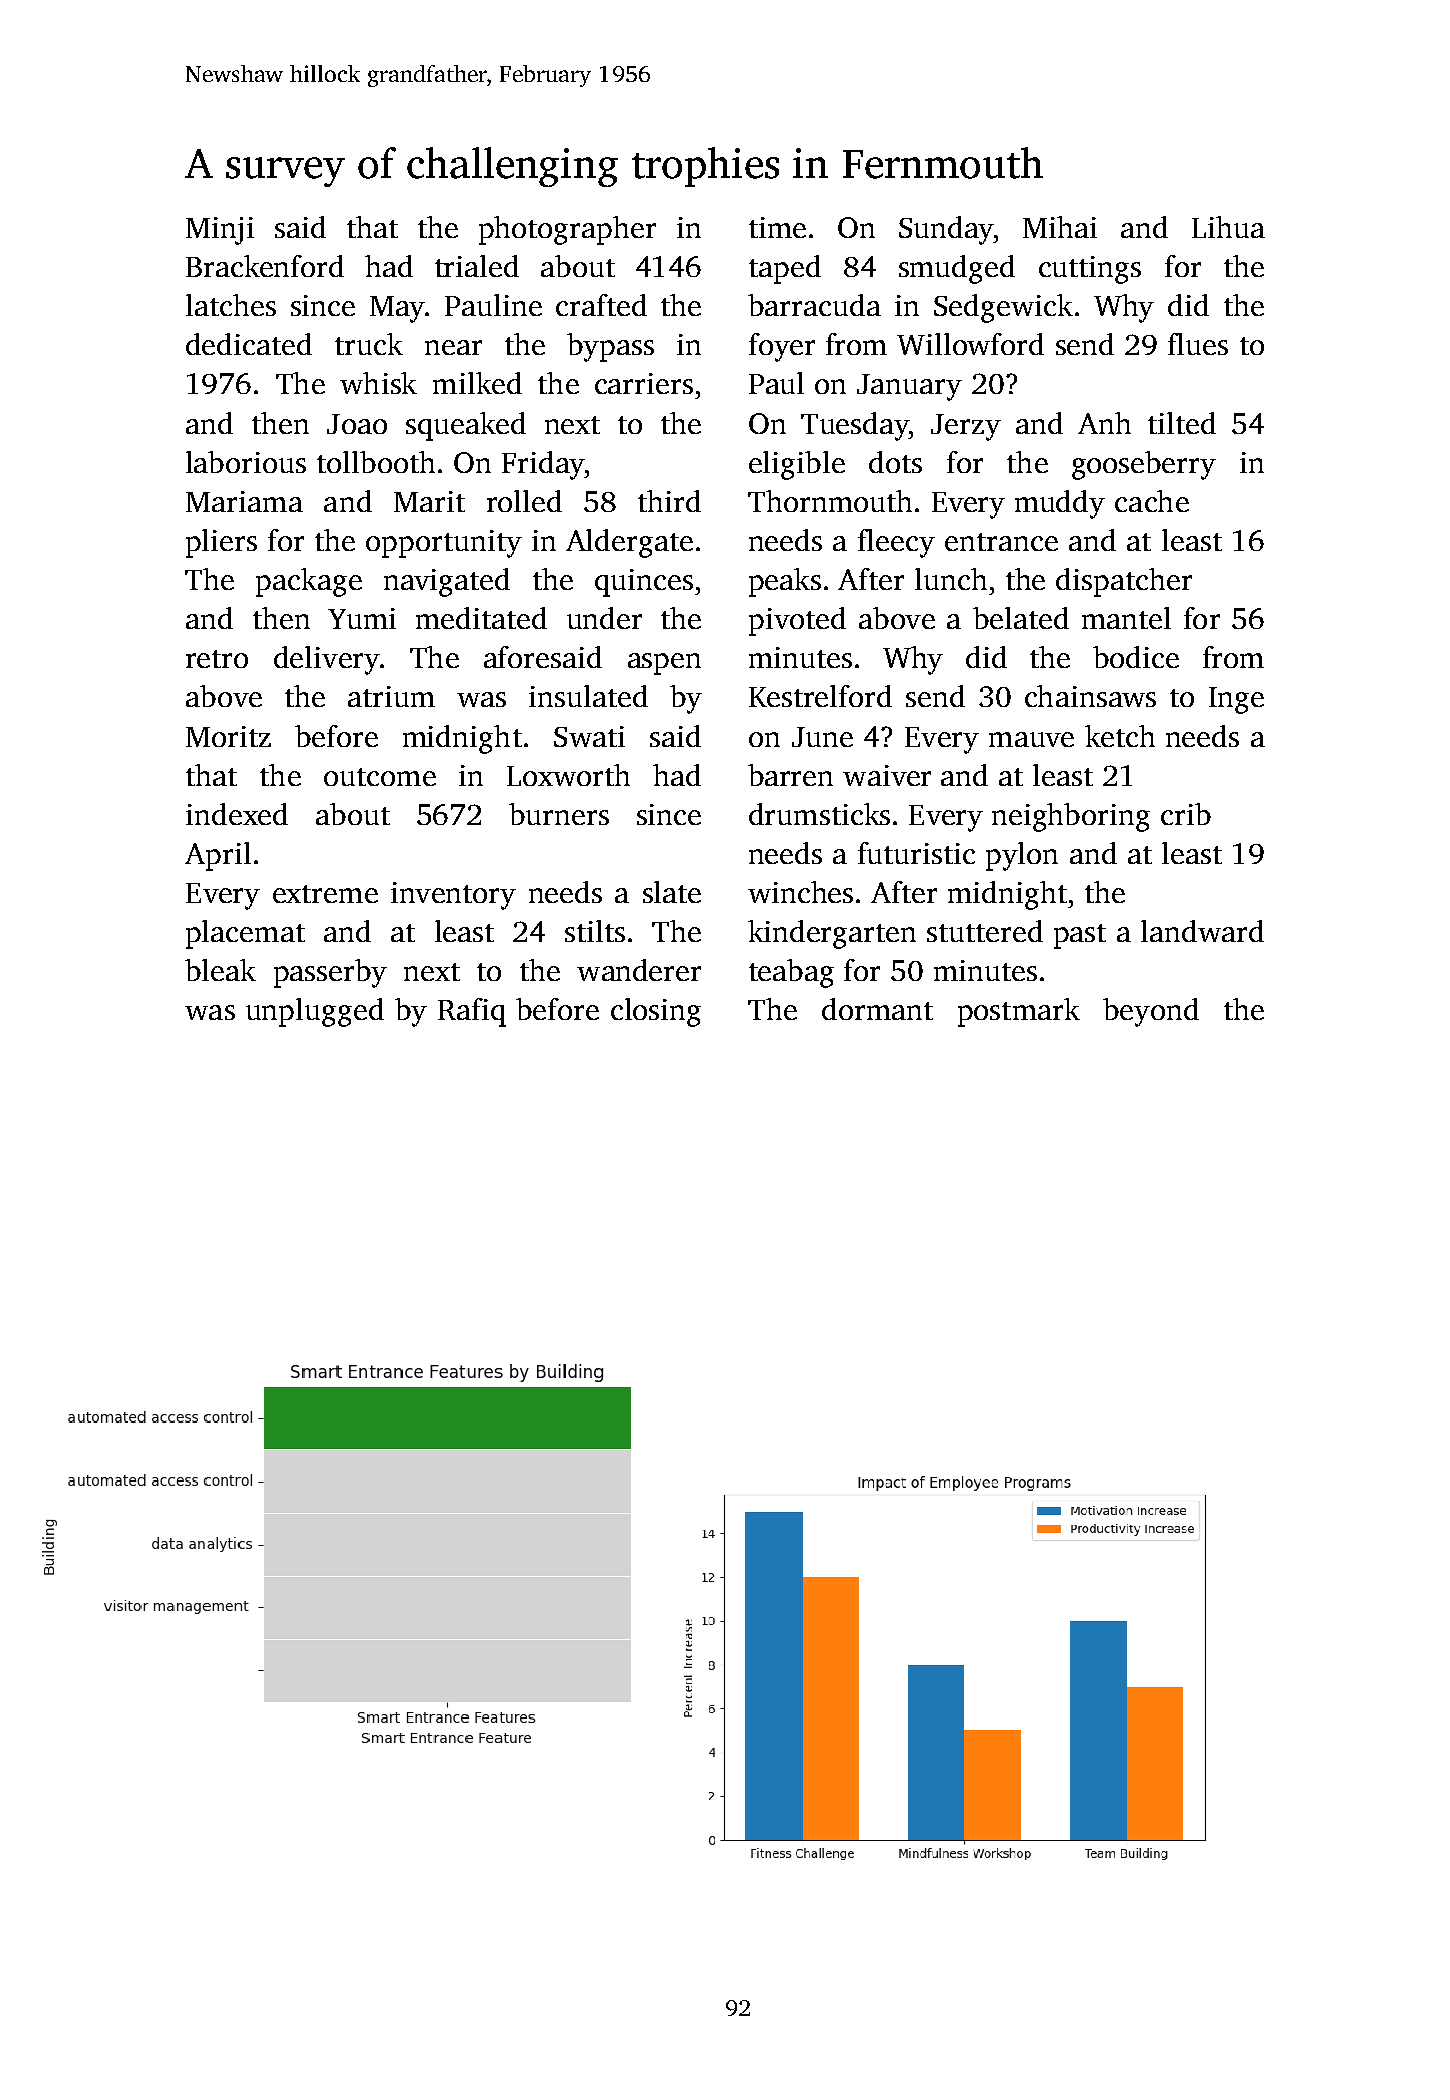  I want to click on pivoted, so click(797, 621).
